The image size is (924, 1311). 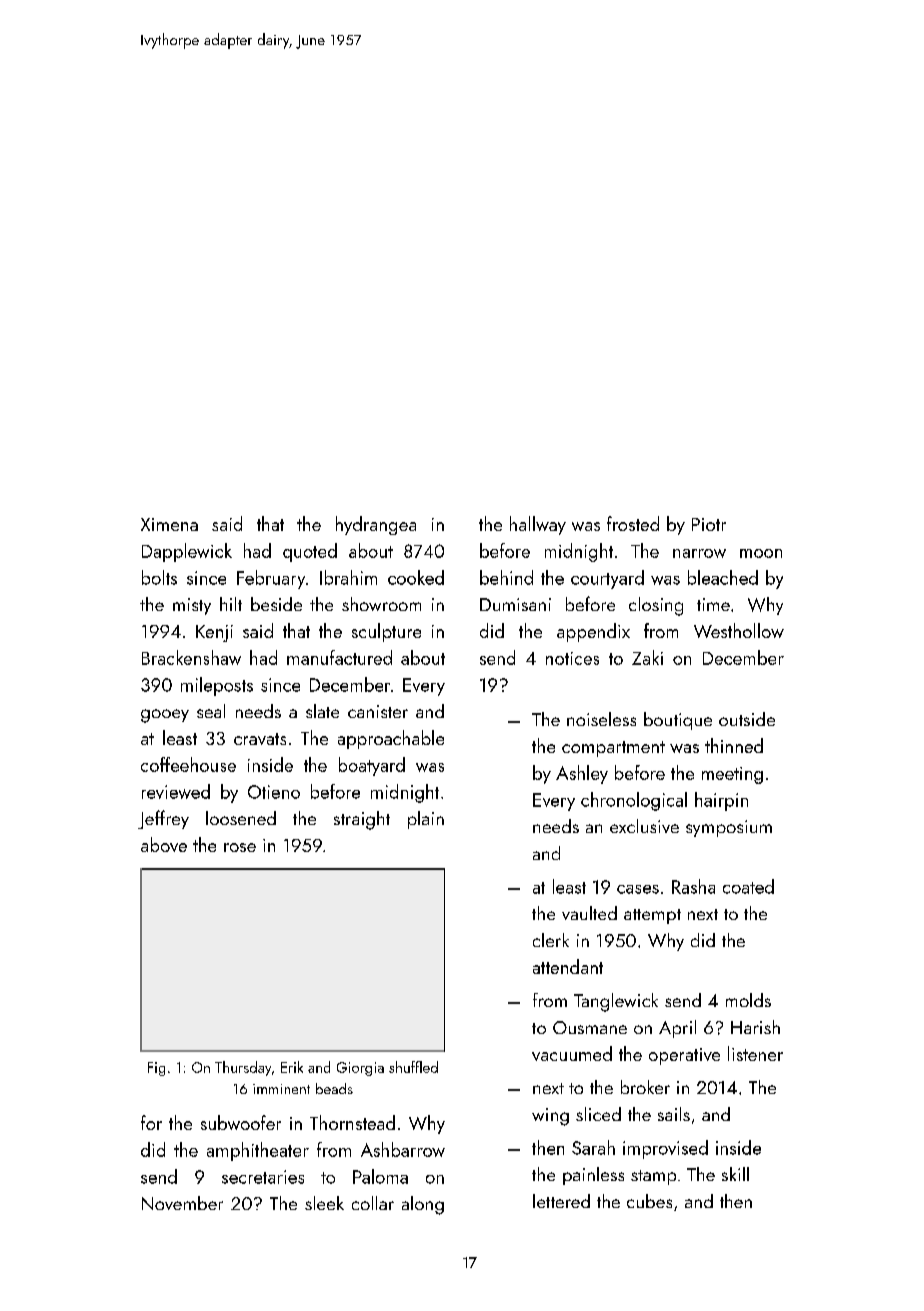 I want to click on vacuumed, so click(x=572, y=1053).
